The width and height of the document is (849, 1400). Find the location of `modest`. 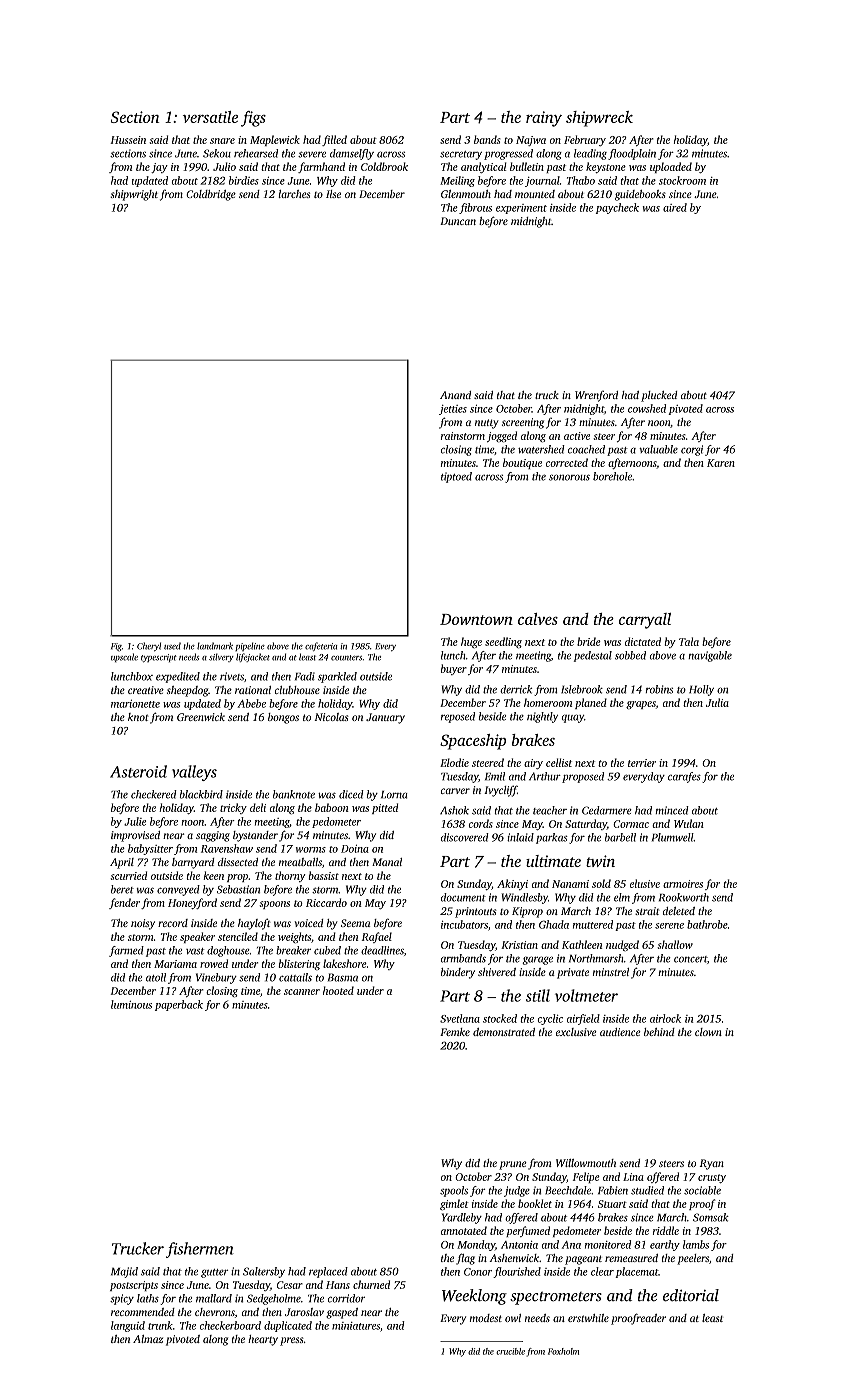

modest is located at coordinates (486, 1318).
